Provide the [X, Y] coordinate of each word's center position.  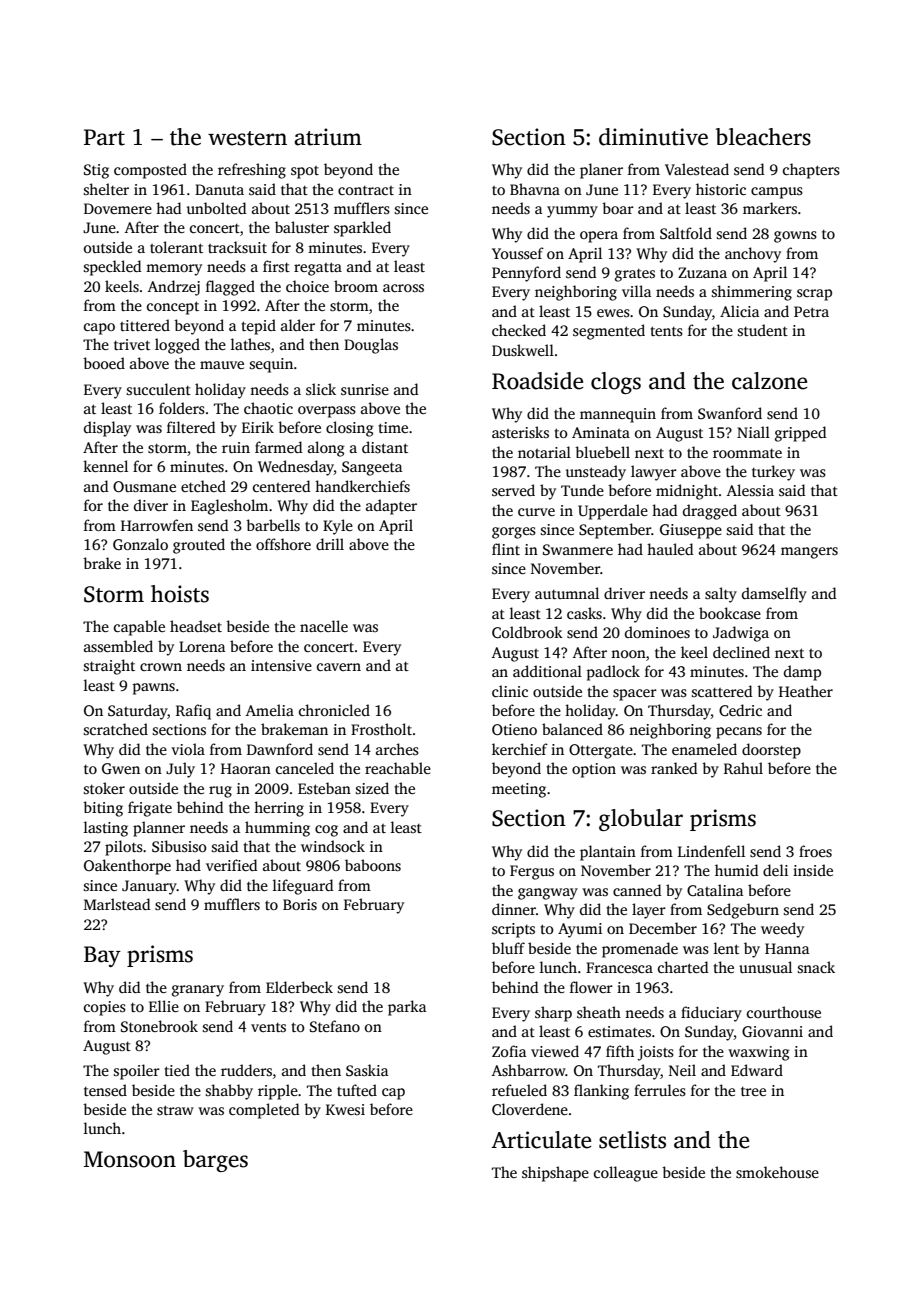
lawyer [654, 473]
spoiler [137, 1072]
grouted [199, 546]
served [513, 490]
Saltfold [686, 233]
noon [628, 654]
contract [366, 190]
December [663, 928]
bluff [508, 948]
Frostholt [381, 729]
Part [104, 137]
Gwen [121, 768]
